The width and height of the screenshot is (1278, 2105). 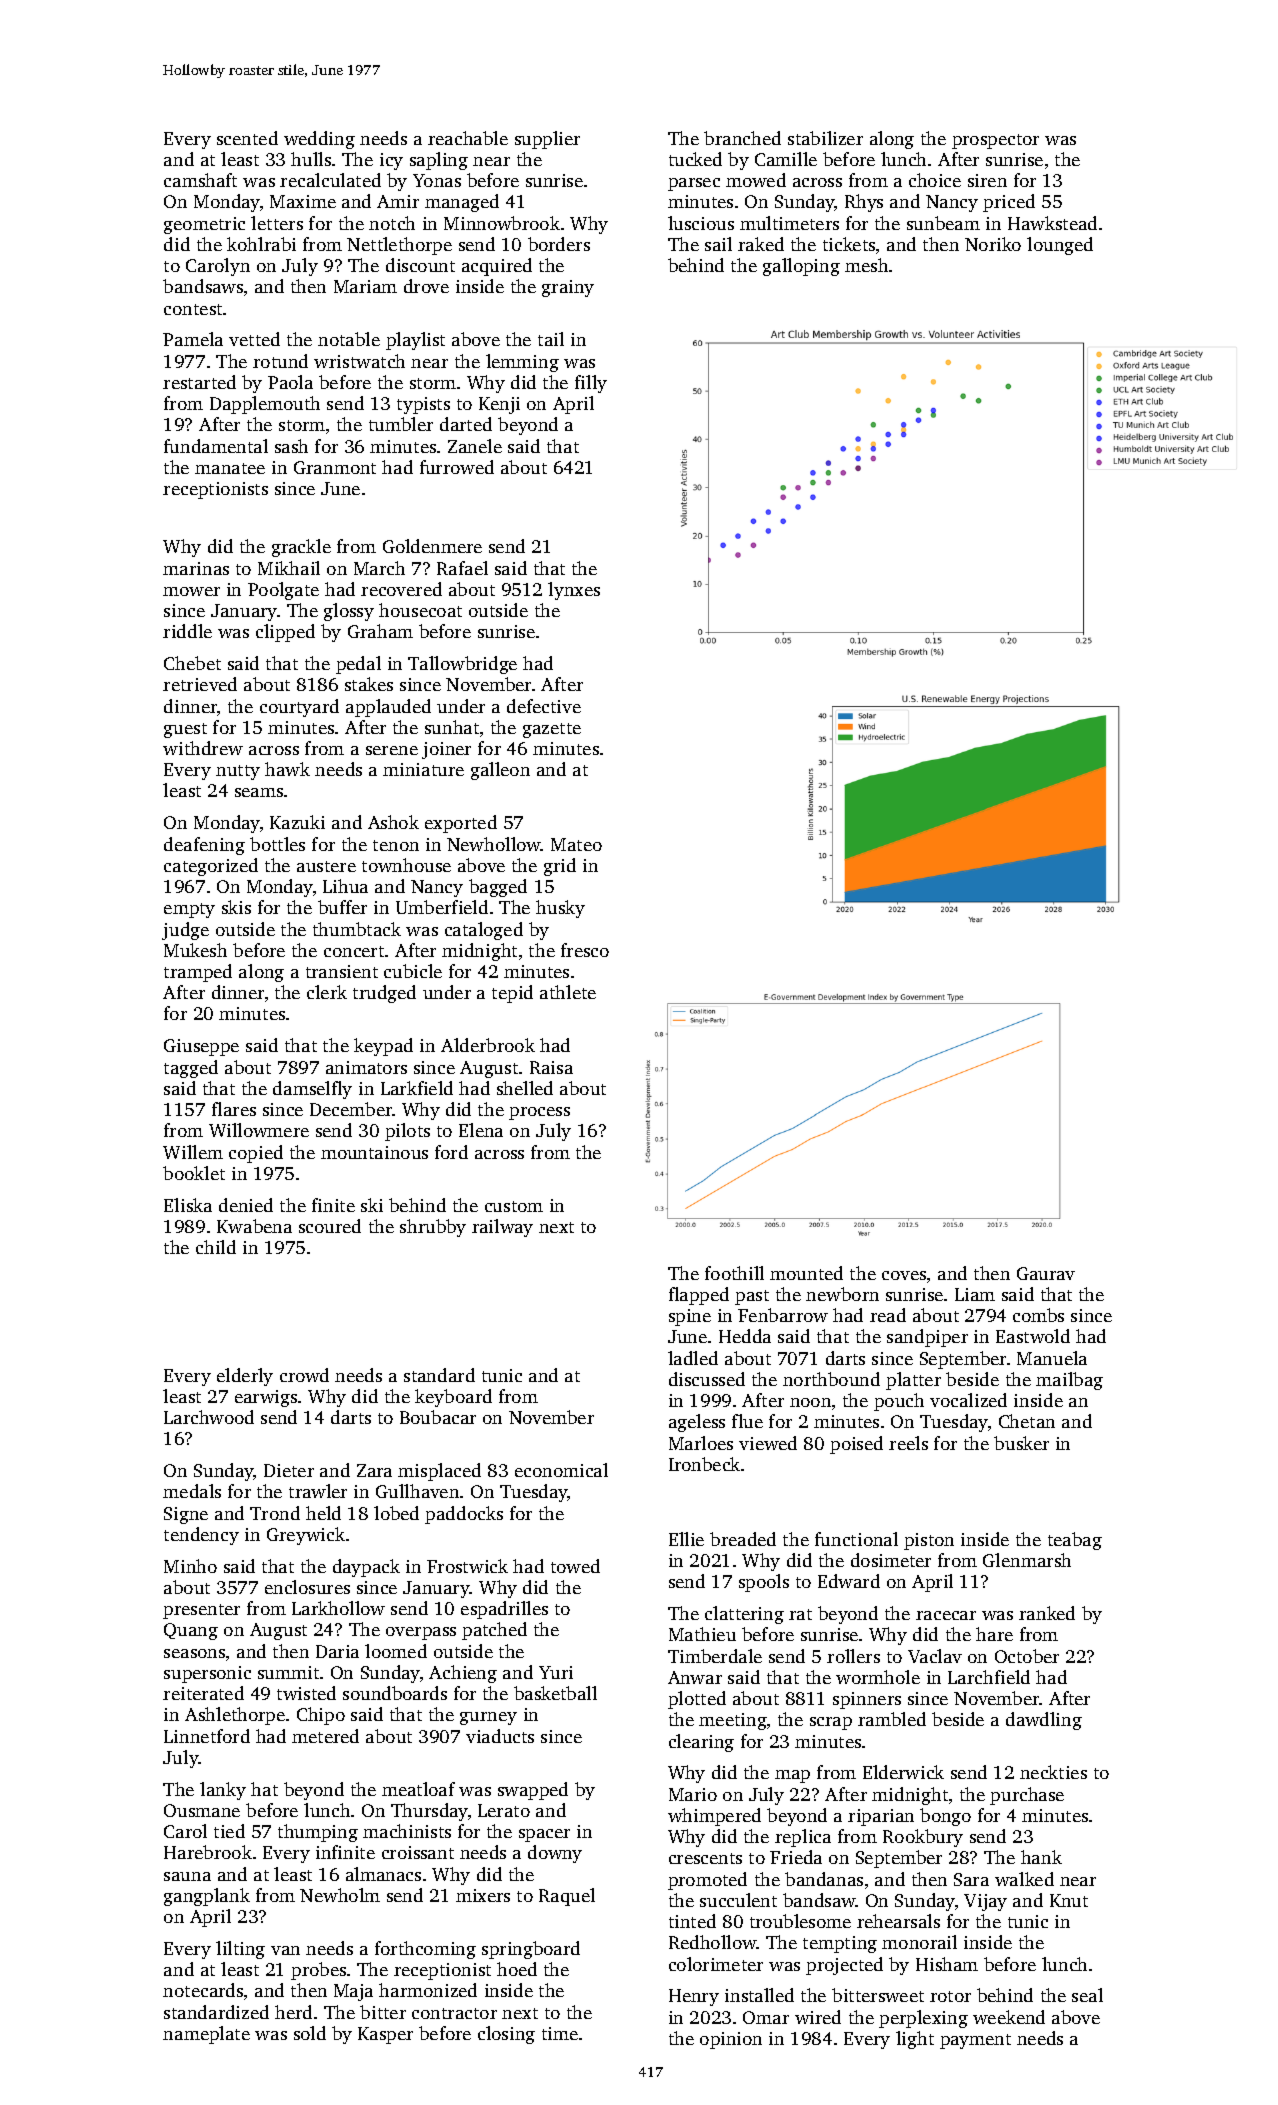 I want to click on Liam, so click(x=975, y=1294).
